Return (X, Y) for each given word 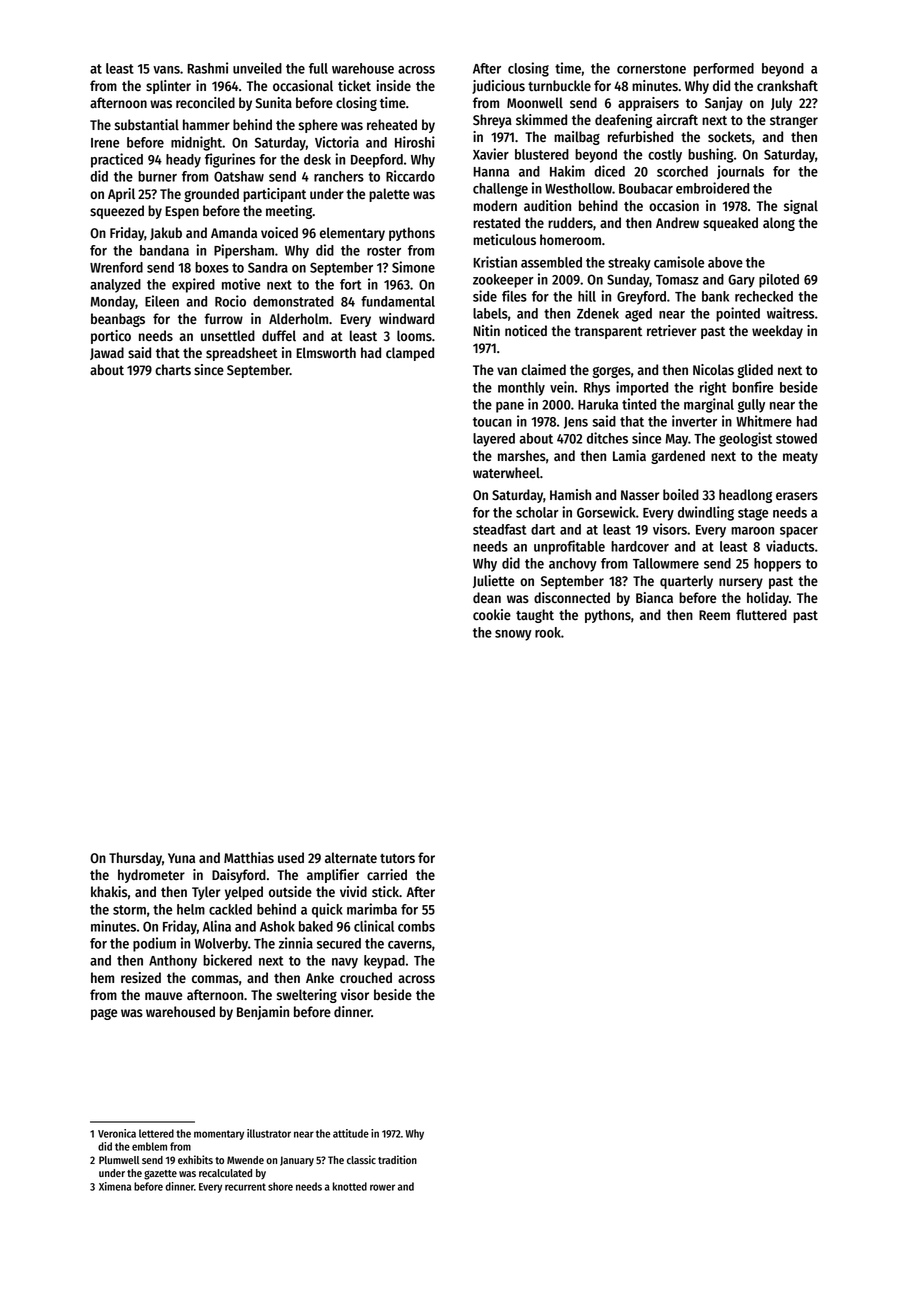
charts (173, 370)
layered (494, 440)
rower (382, 1187)
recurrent (245, 1187)
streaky (629, 264)
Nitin (486, 330)
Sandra (268, 267)
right (713, 388)
